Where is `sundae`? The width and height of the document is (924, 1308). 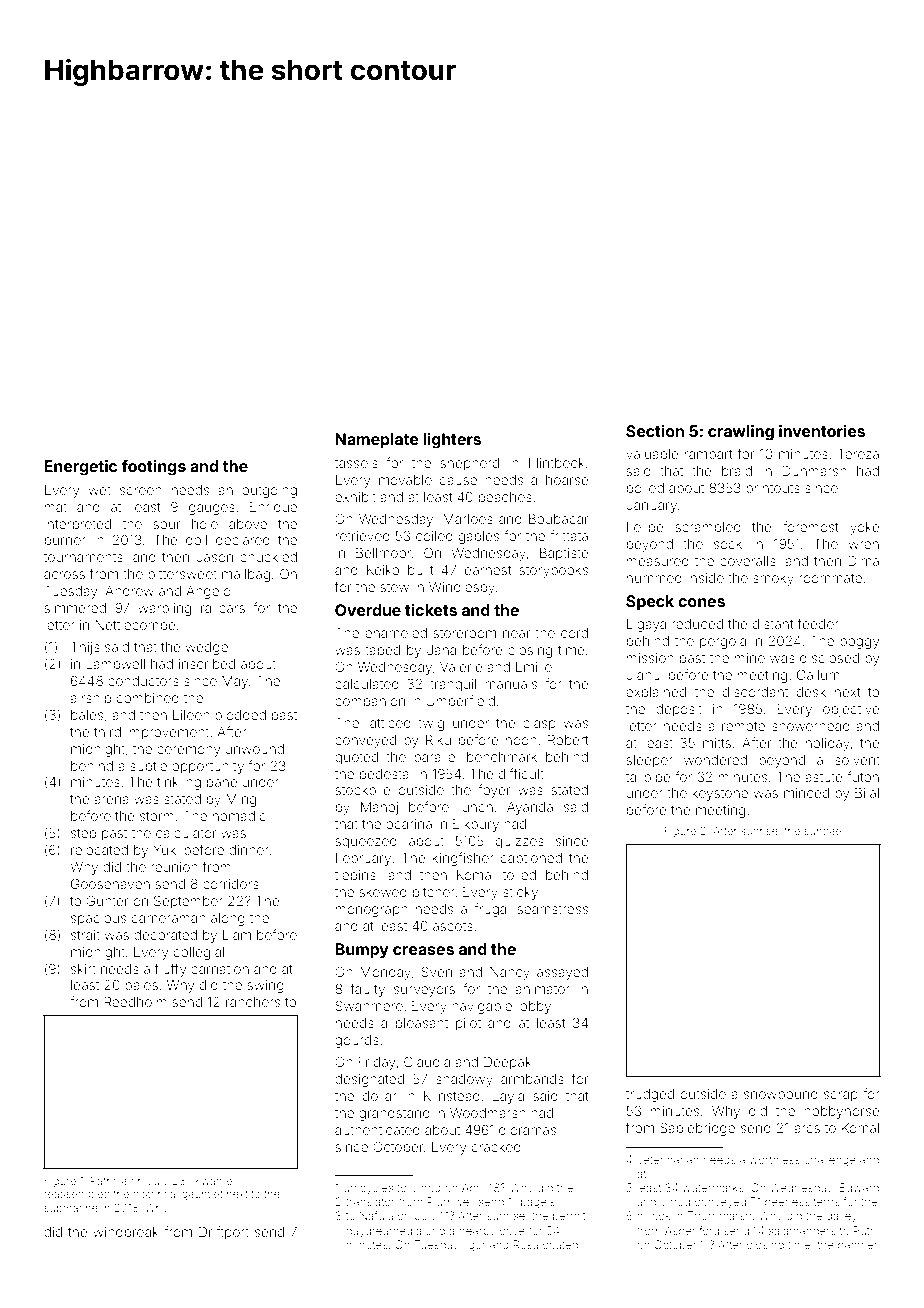 sundae is located at coordinates (823, 831).
